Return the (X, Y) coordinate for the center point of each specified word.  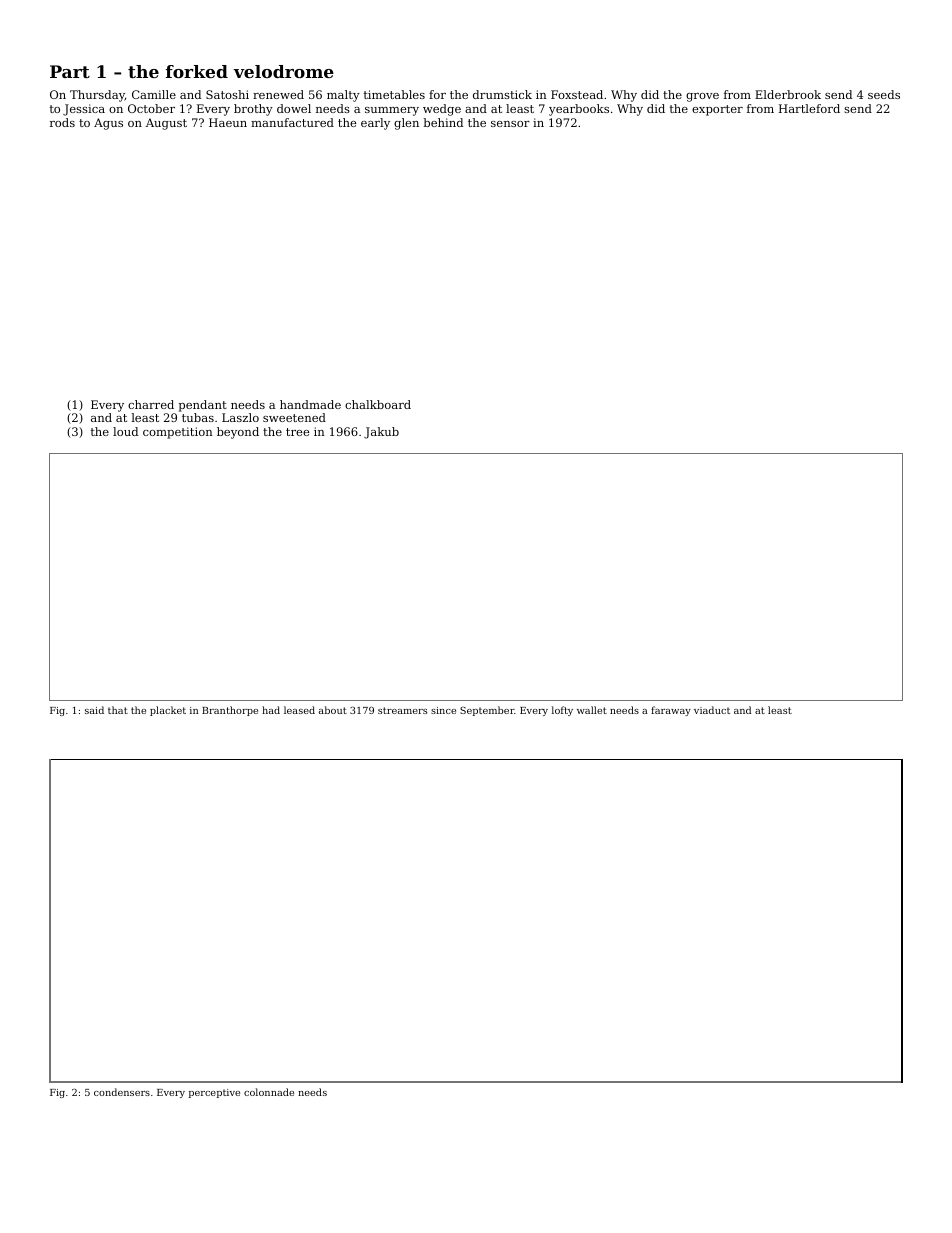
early (375, 124)
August (166, 124)
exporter (717, 110)
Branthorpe (230, 711)
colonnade (269, 1092)
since (443, 710)
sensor (510, 124)
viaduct (712, 710)
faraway (671, 711)
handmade (310, 404)
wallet (592, 710)
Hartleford (809, 108)
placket (168, 711)
